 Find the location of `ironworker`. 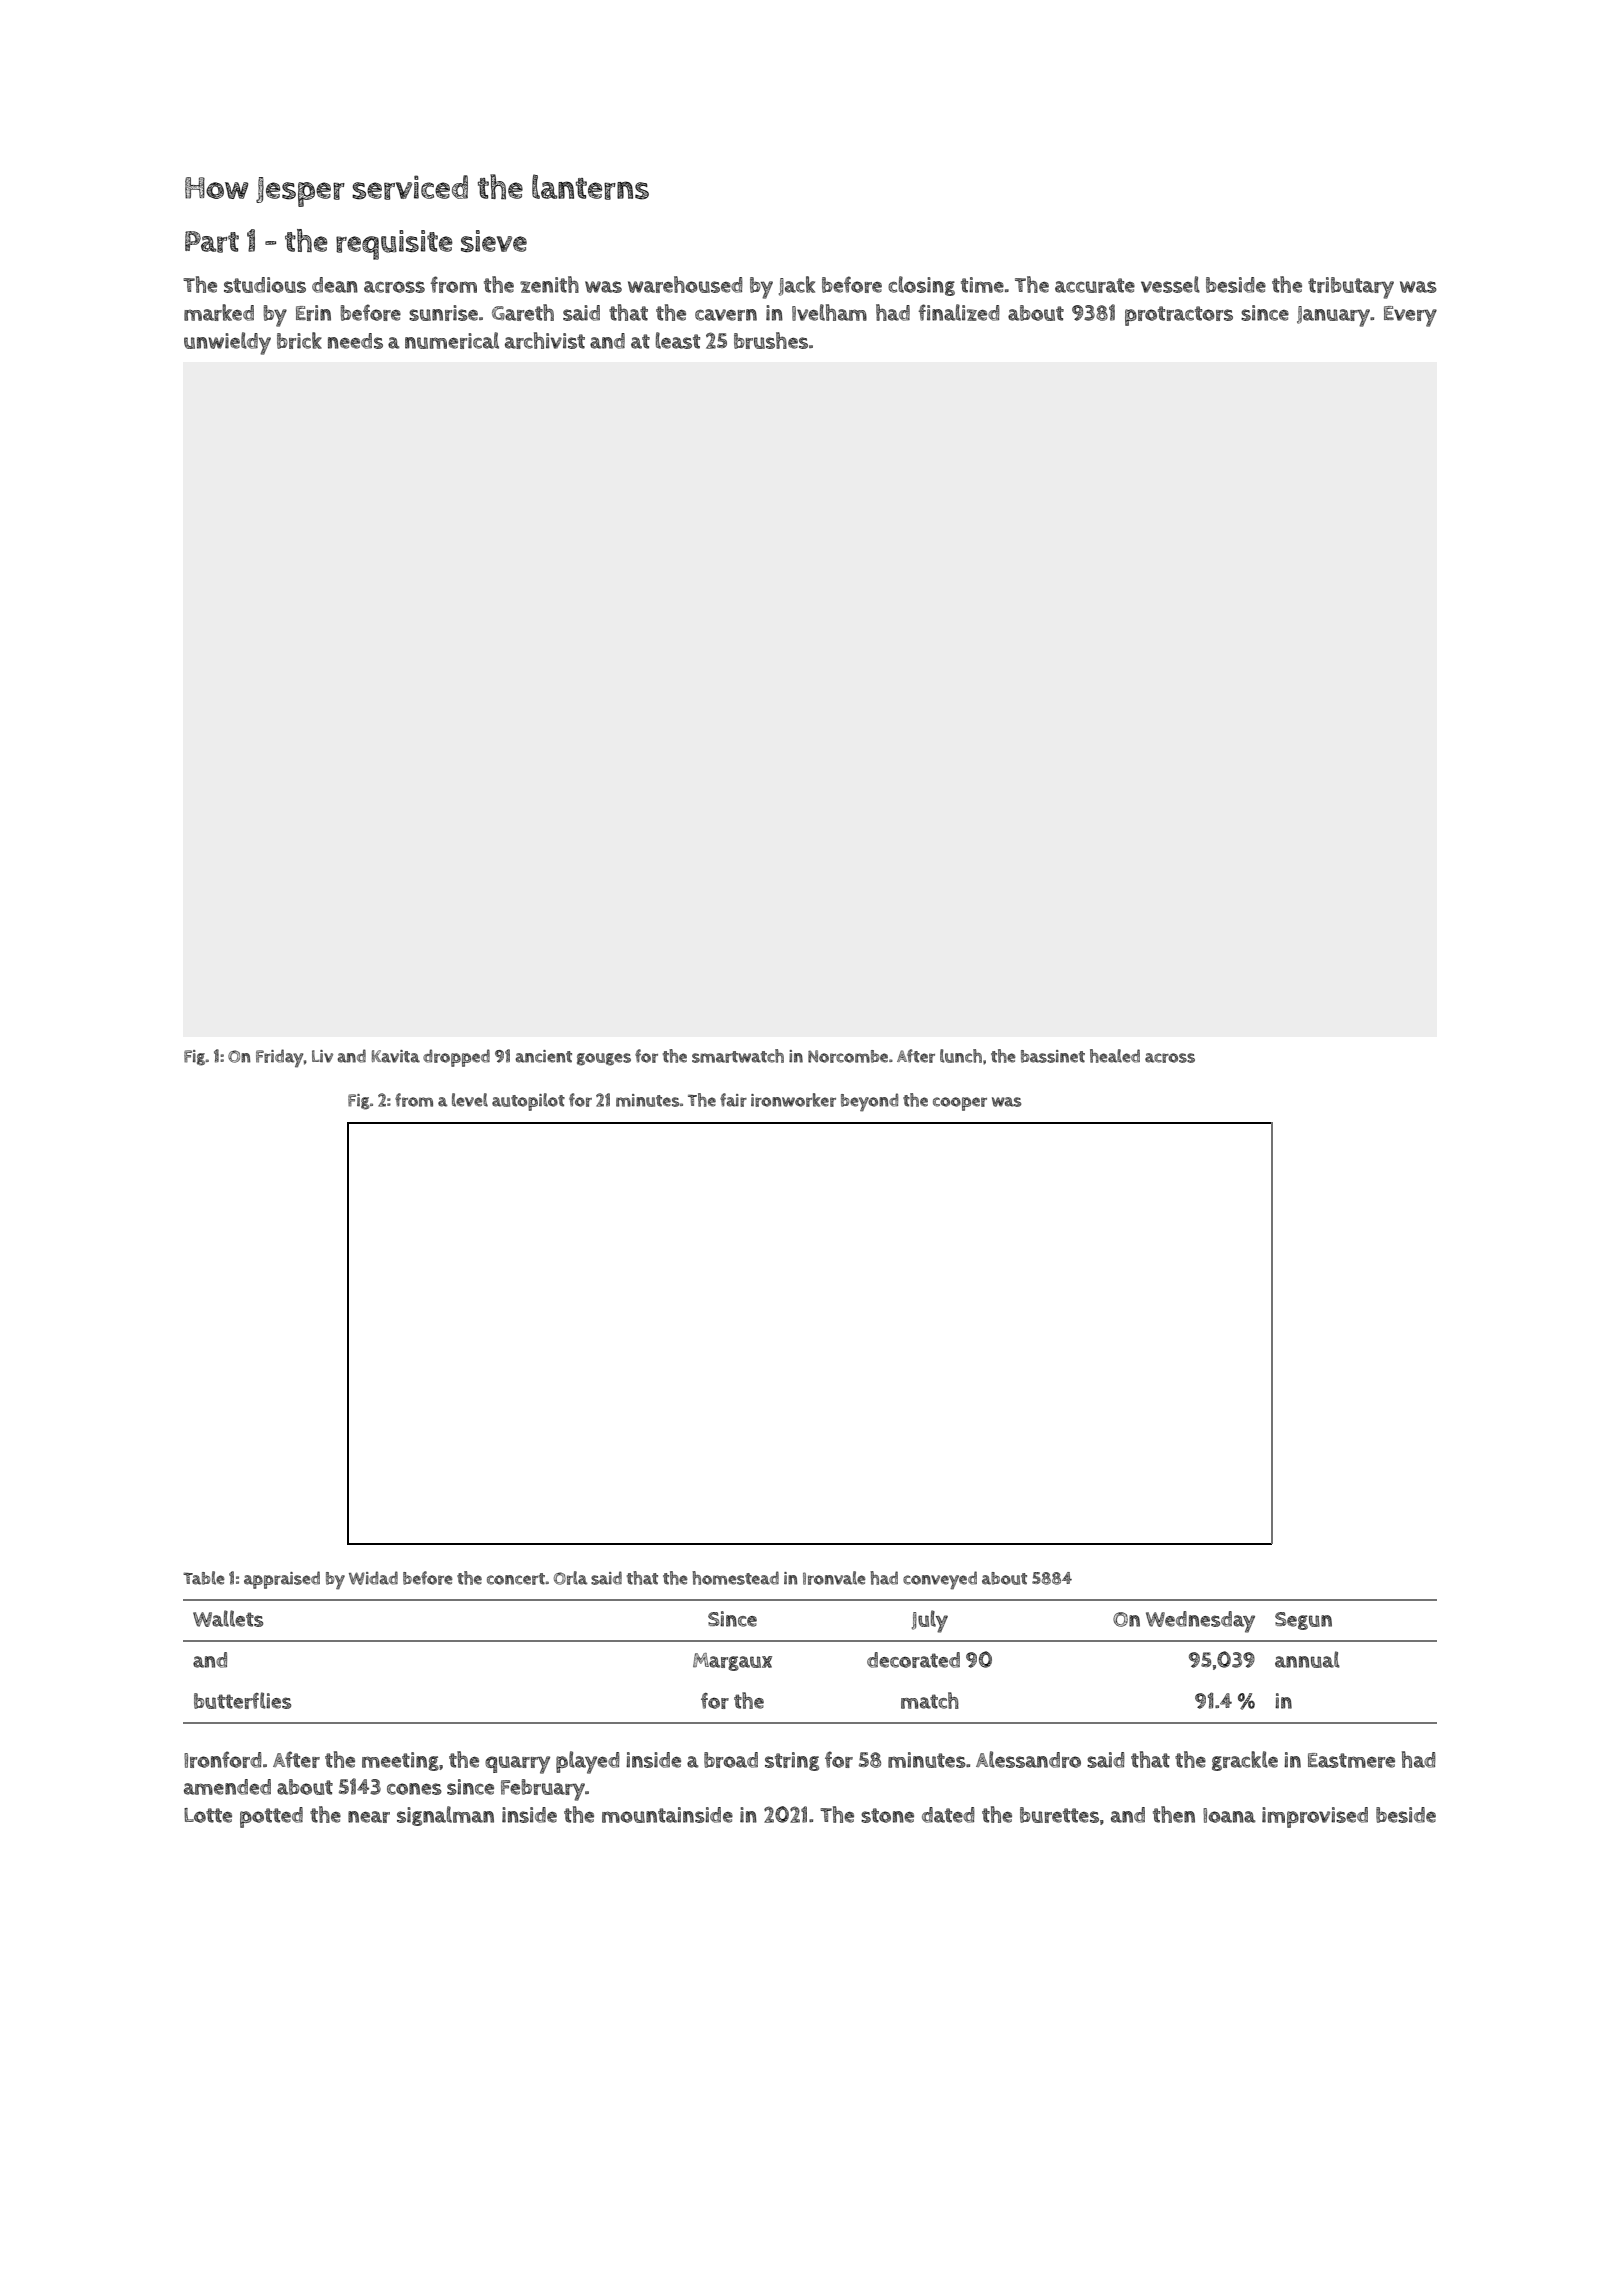

ironworker is located at coordinates (793, 1100).
